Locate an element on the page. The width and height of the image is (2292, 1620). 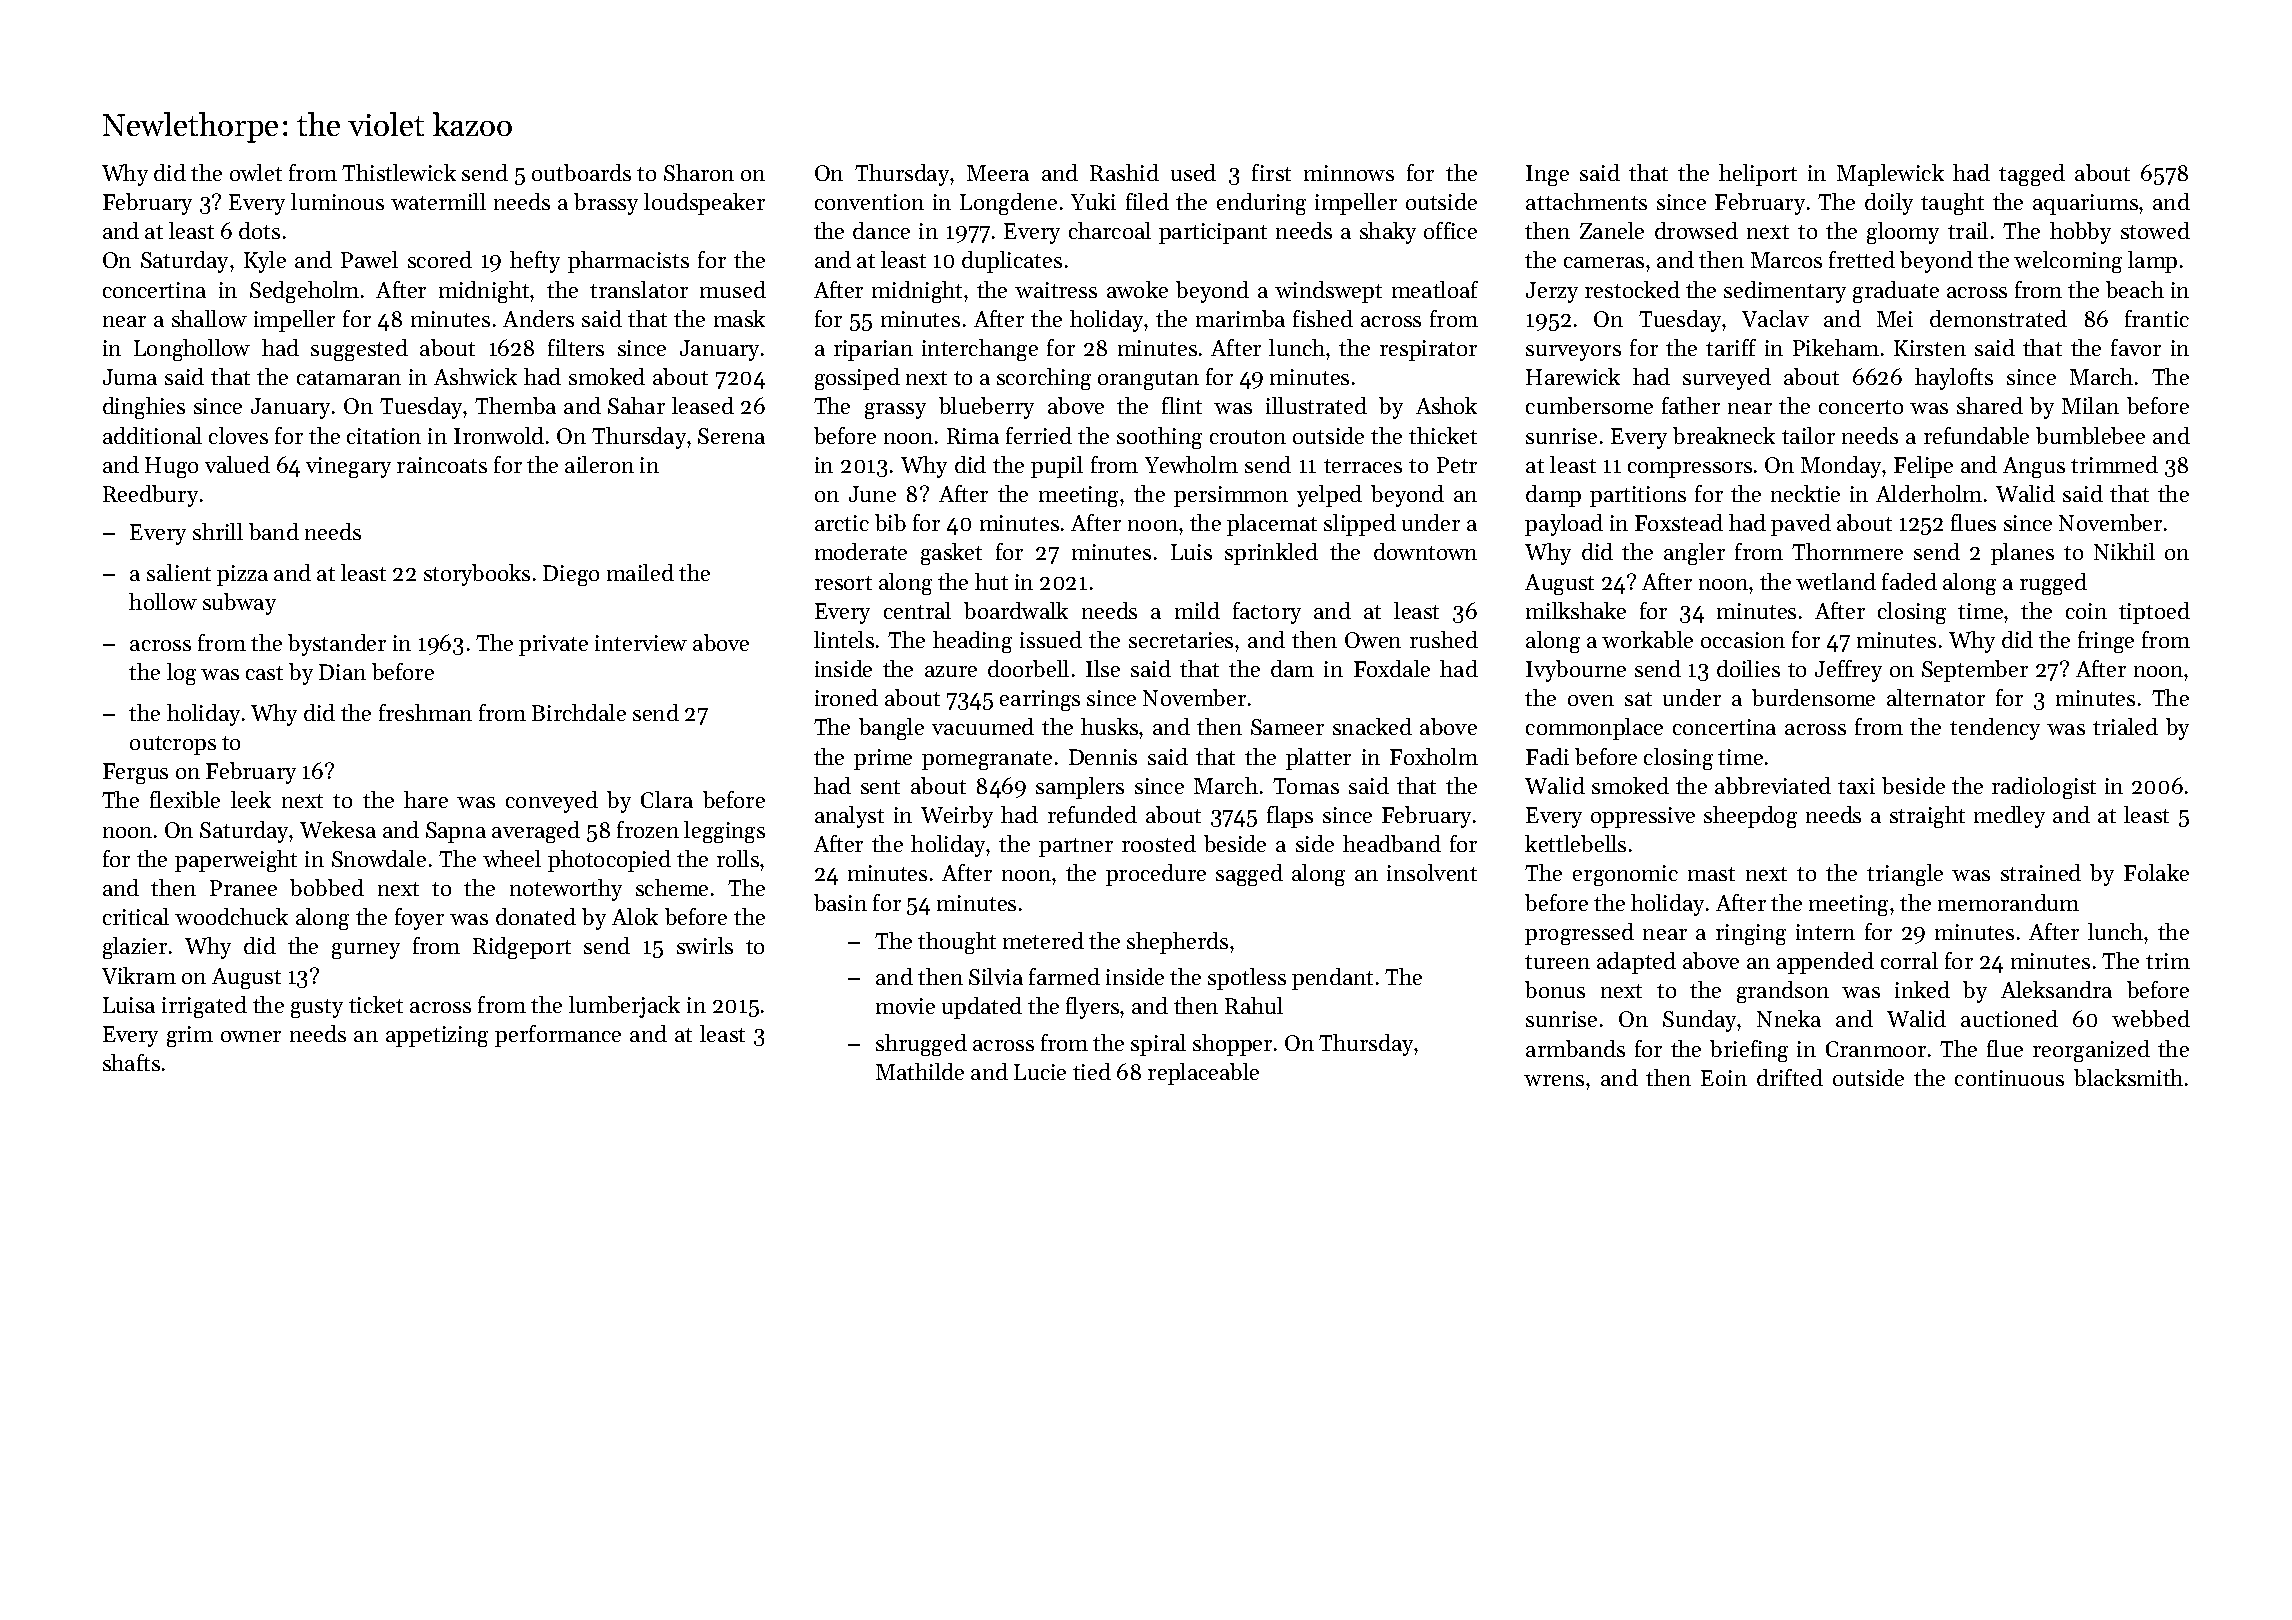
demonstrated is located at coordinates (1998, 318).
